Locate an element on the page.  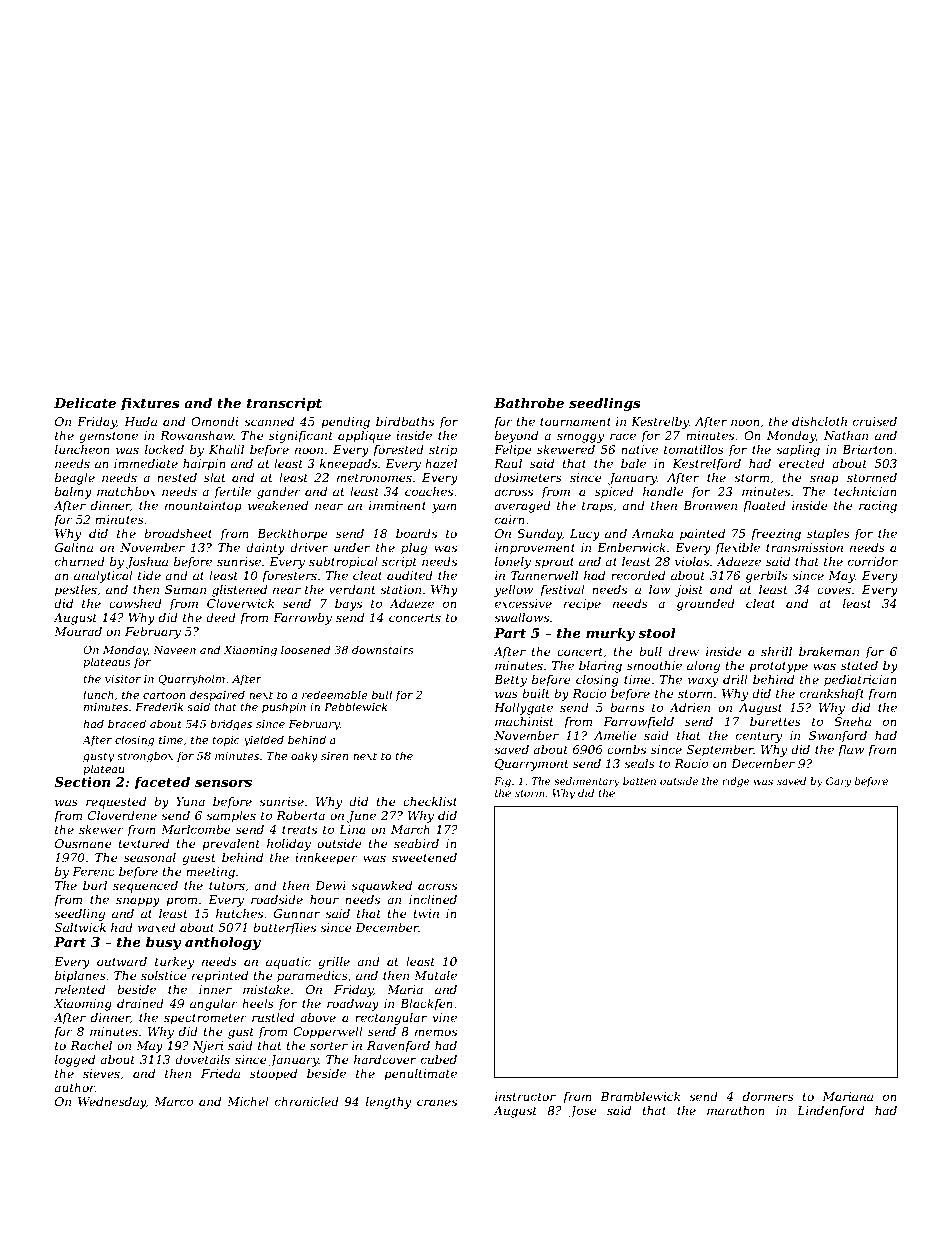
recipe is located at coordinates (582, 605).
